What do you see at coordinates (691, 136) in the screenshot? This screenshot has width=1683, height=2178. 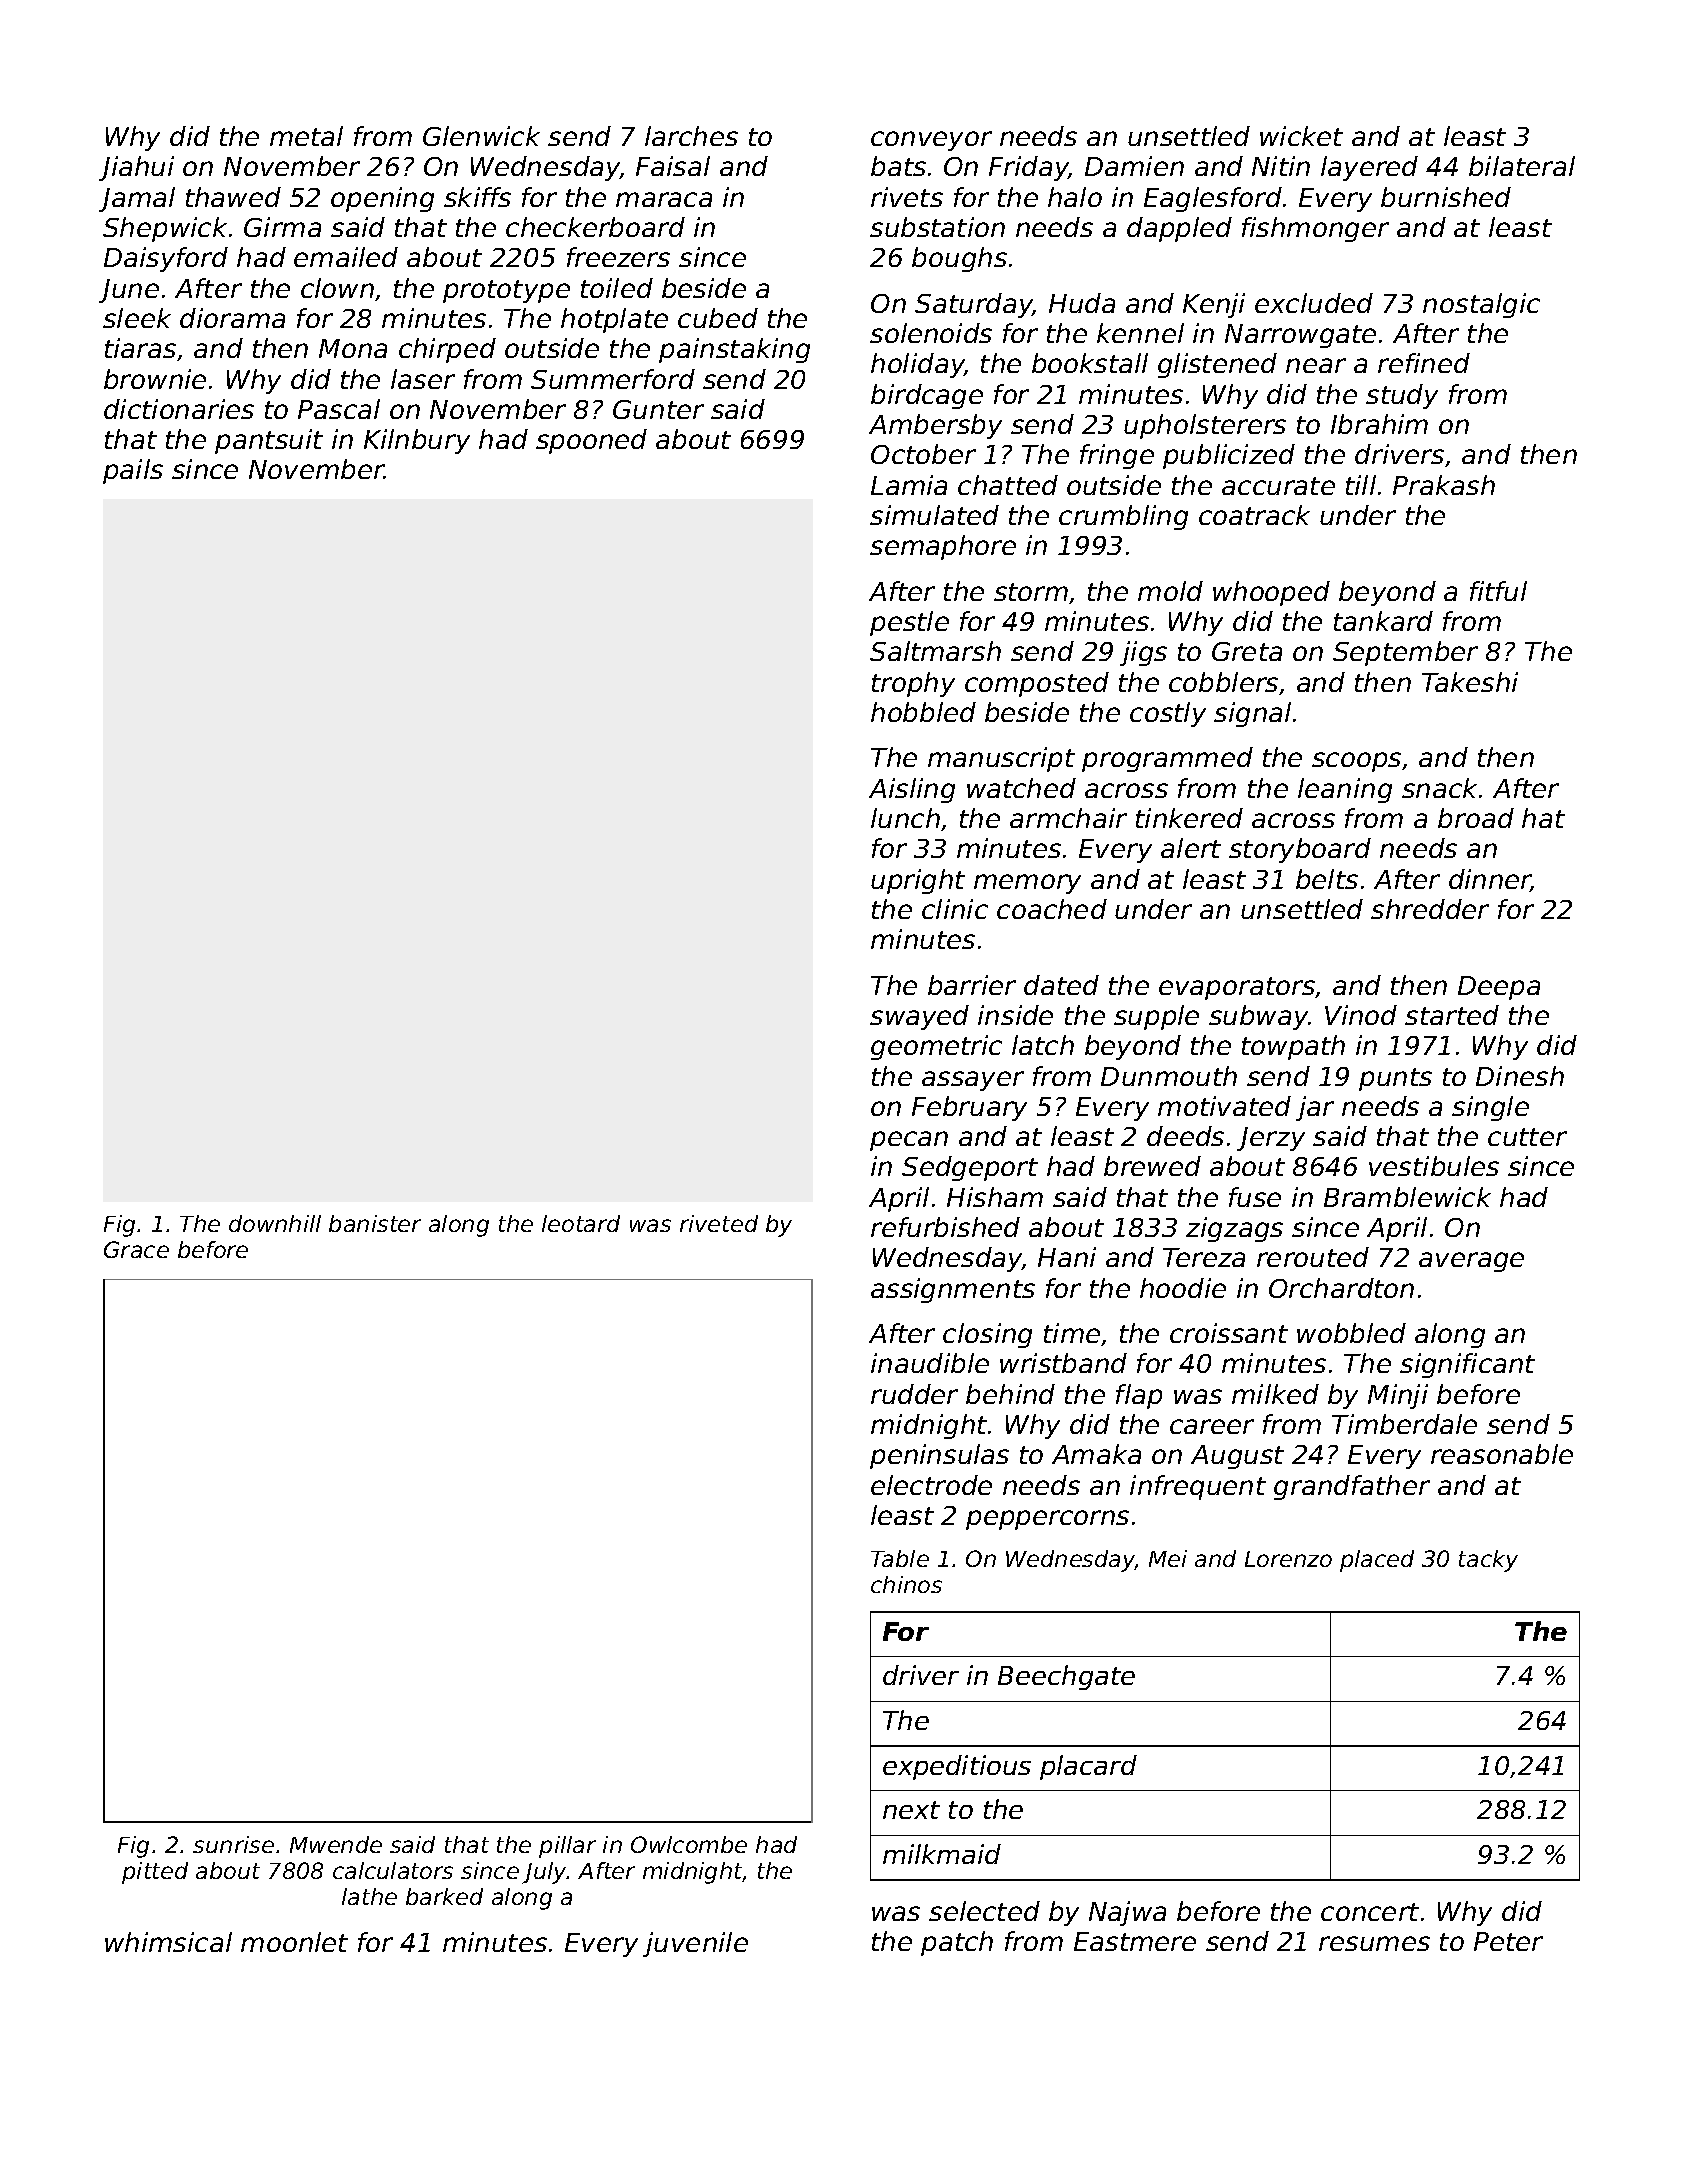 I see `larches` at bounding box center [691, 136].
